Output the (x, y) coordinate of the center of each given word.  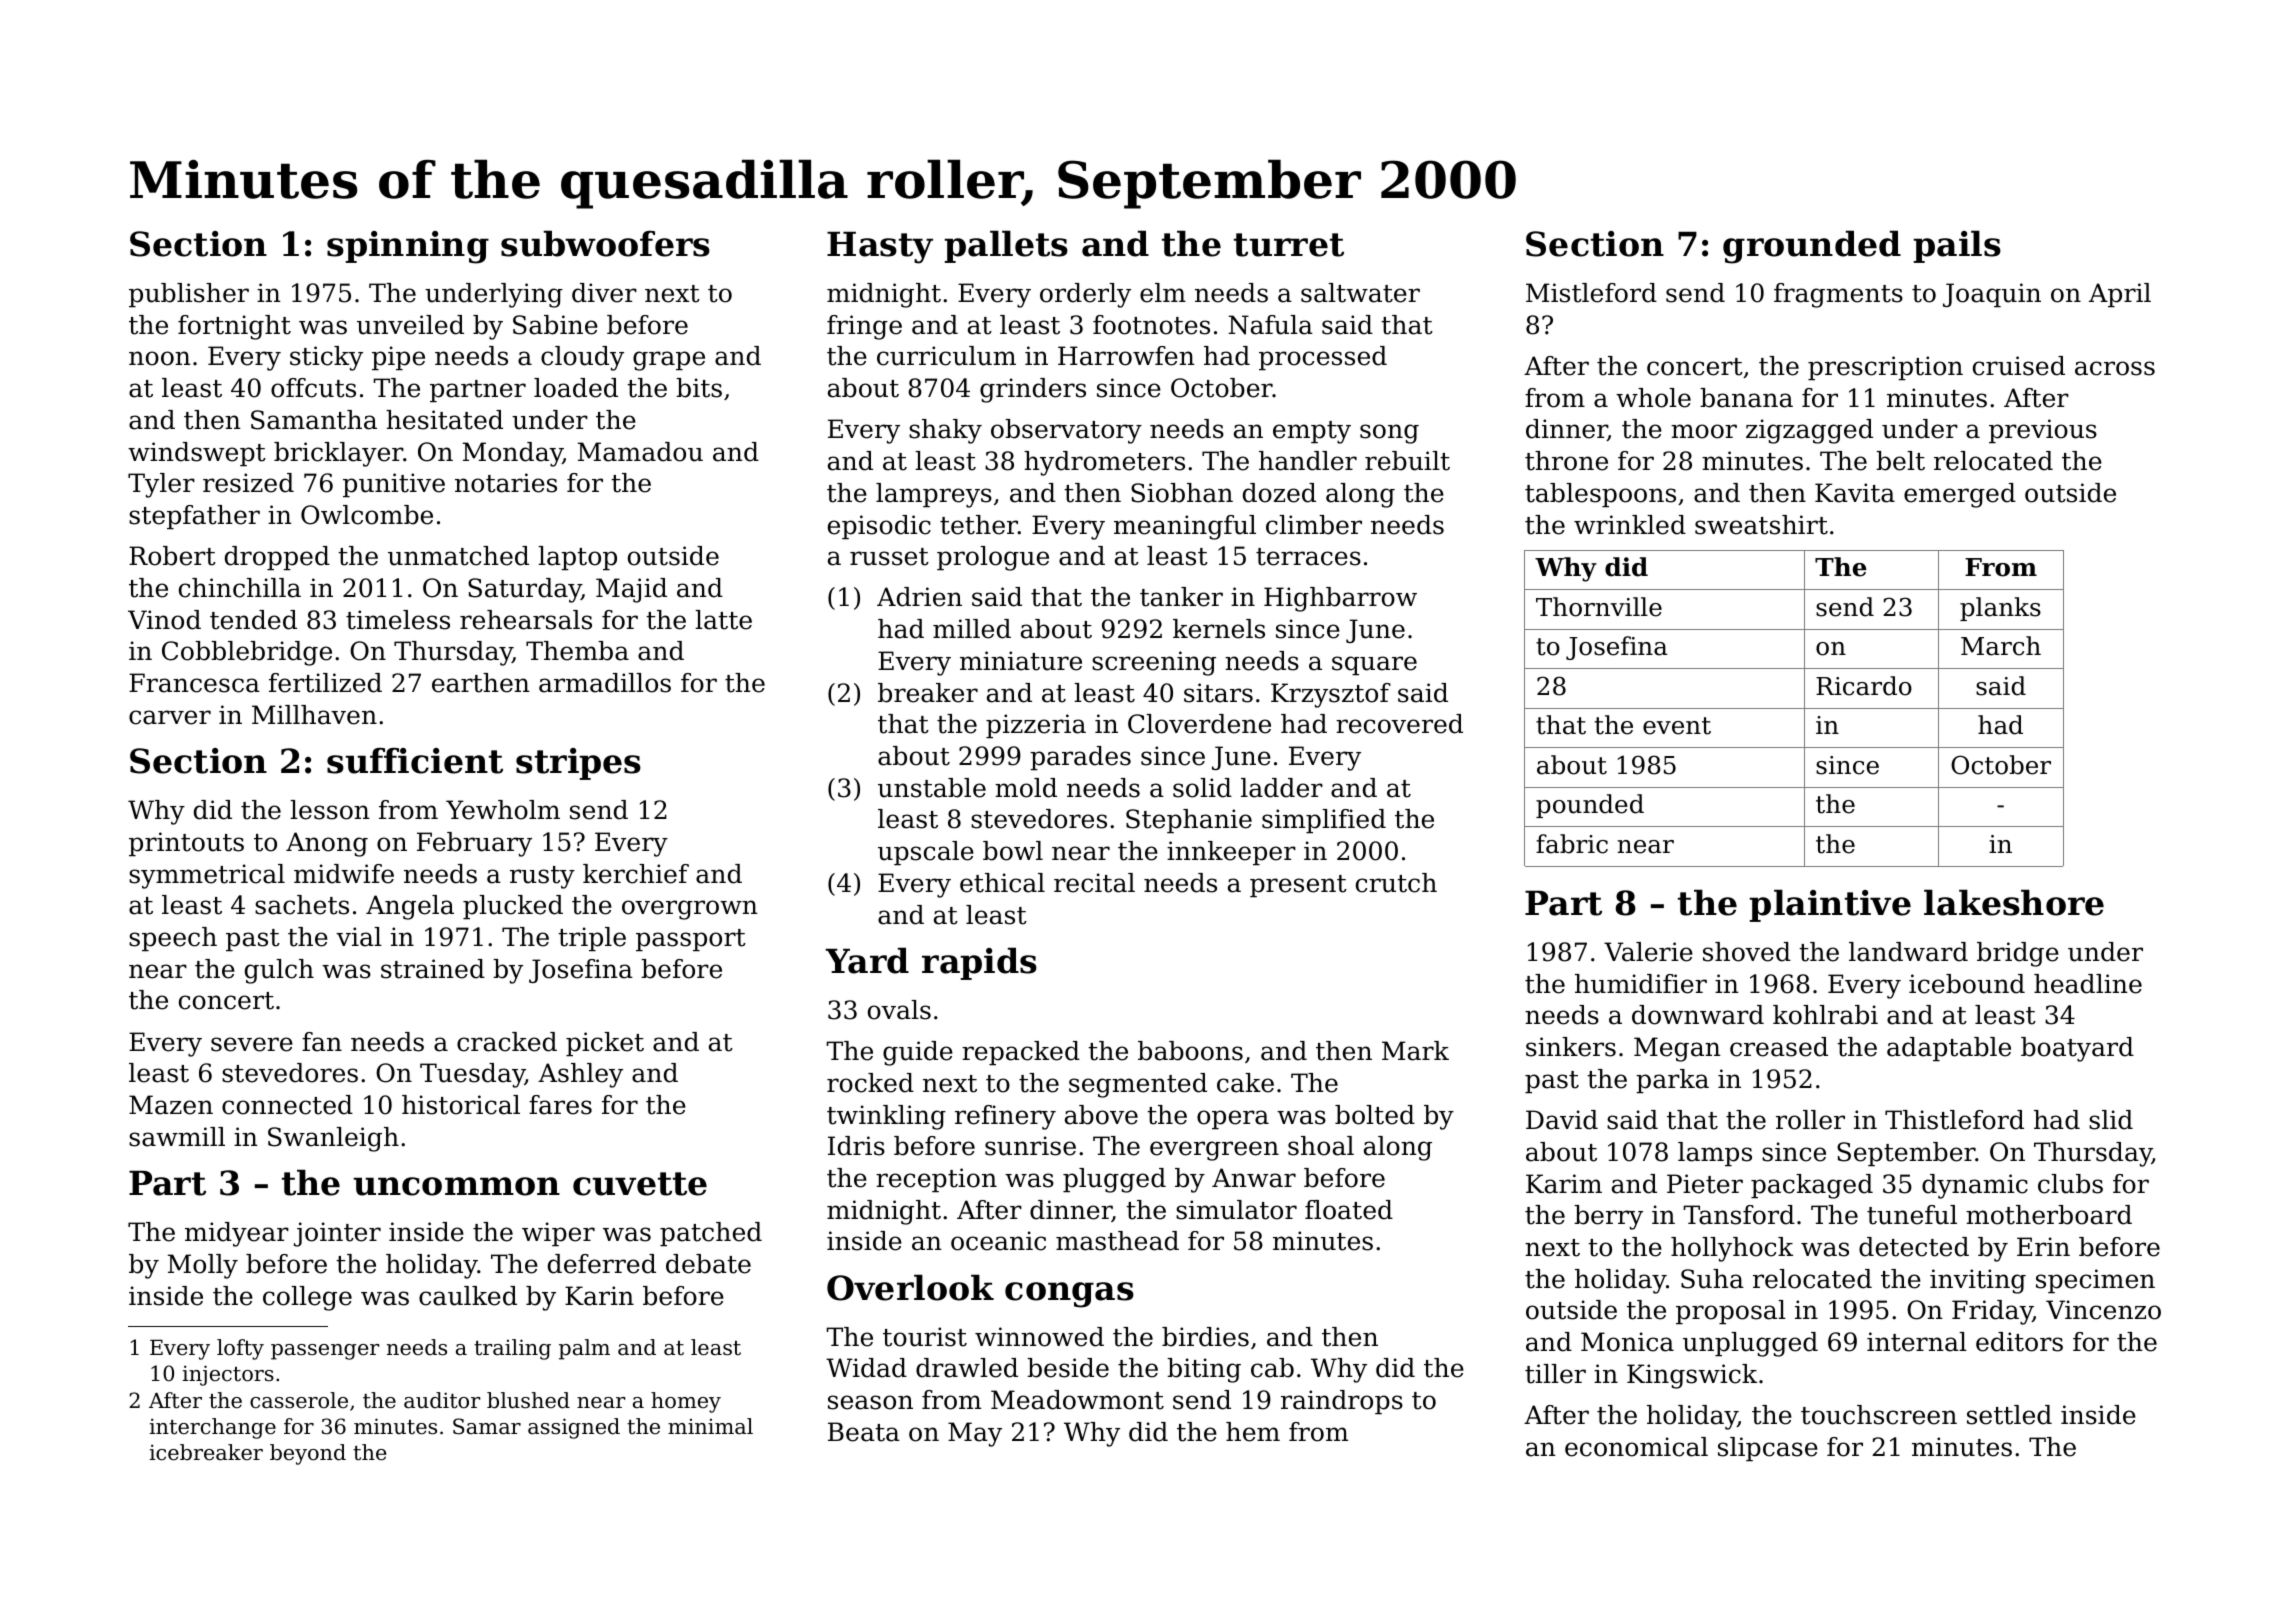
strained (433, 969)
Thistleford (1954, 1120)
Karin (599, 1296)
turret (1289, 245)
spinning (408, 247)
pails (1957, 246)
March (2001, 646)
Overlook (910, 1287)
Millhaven (314, 715)
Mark (1415, 1051)
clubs (2070, 1184)
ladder (1282, 788)
